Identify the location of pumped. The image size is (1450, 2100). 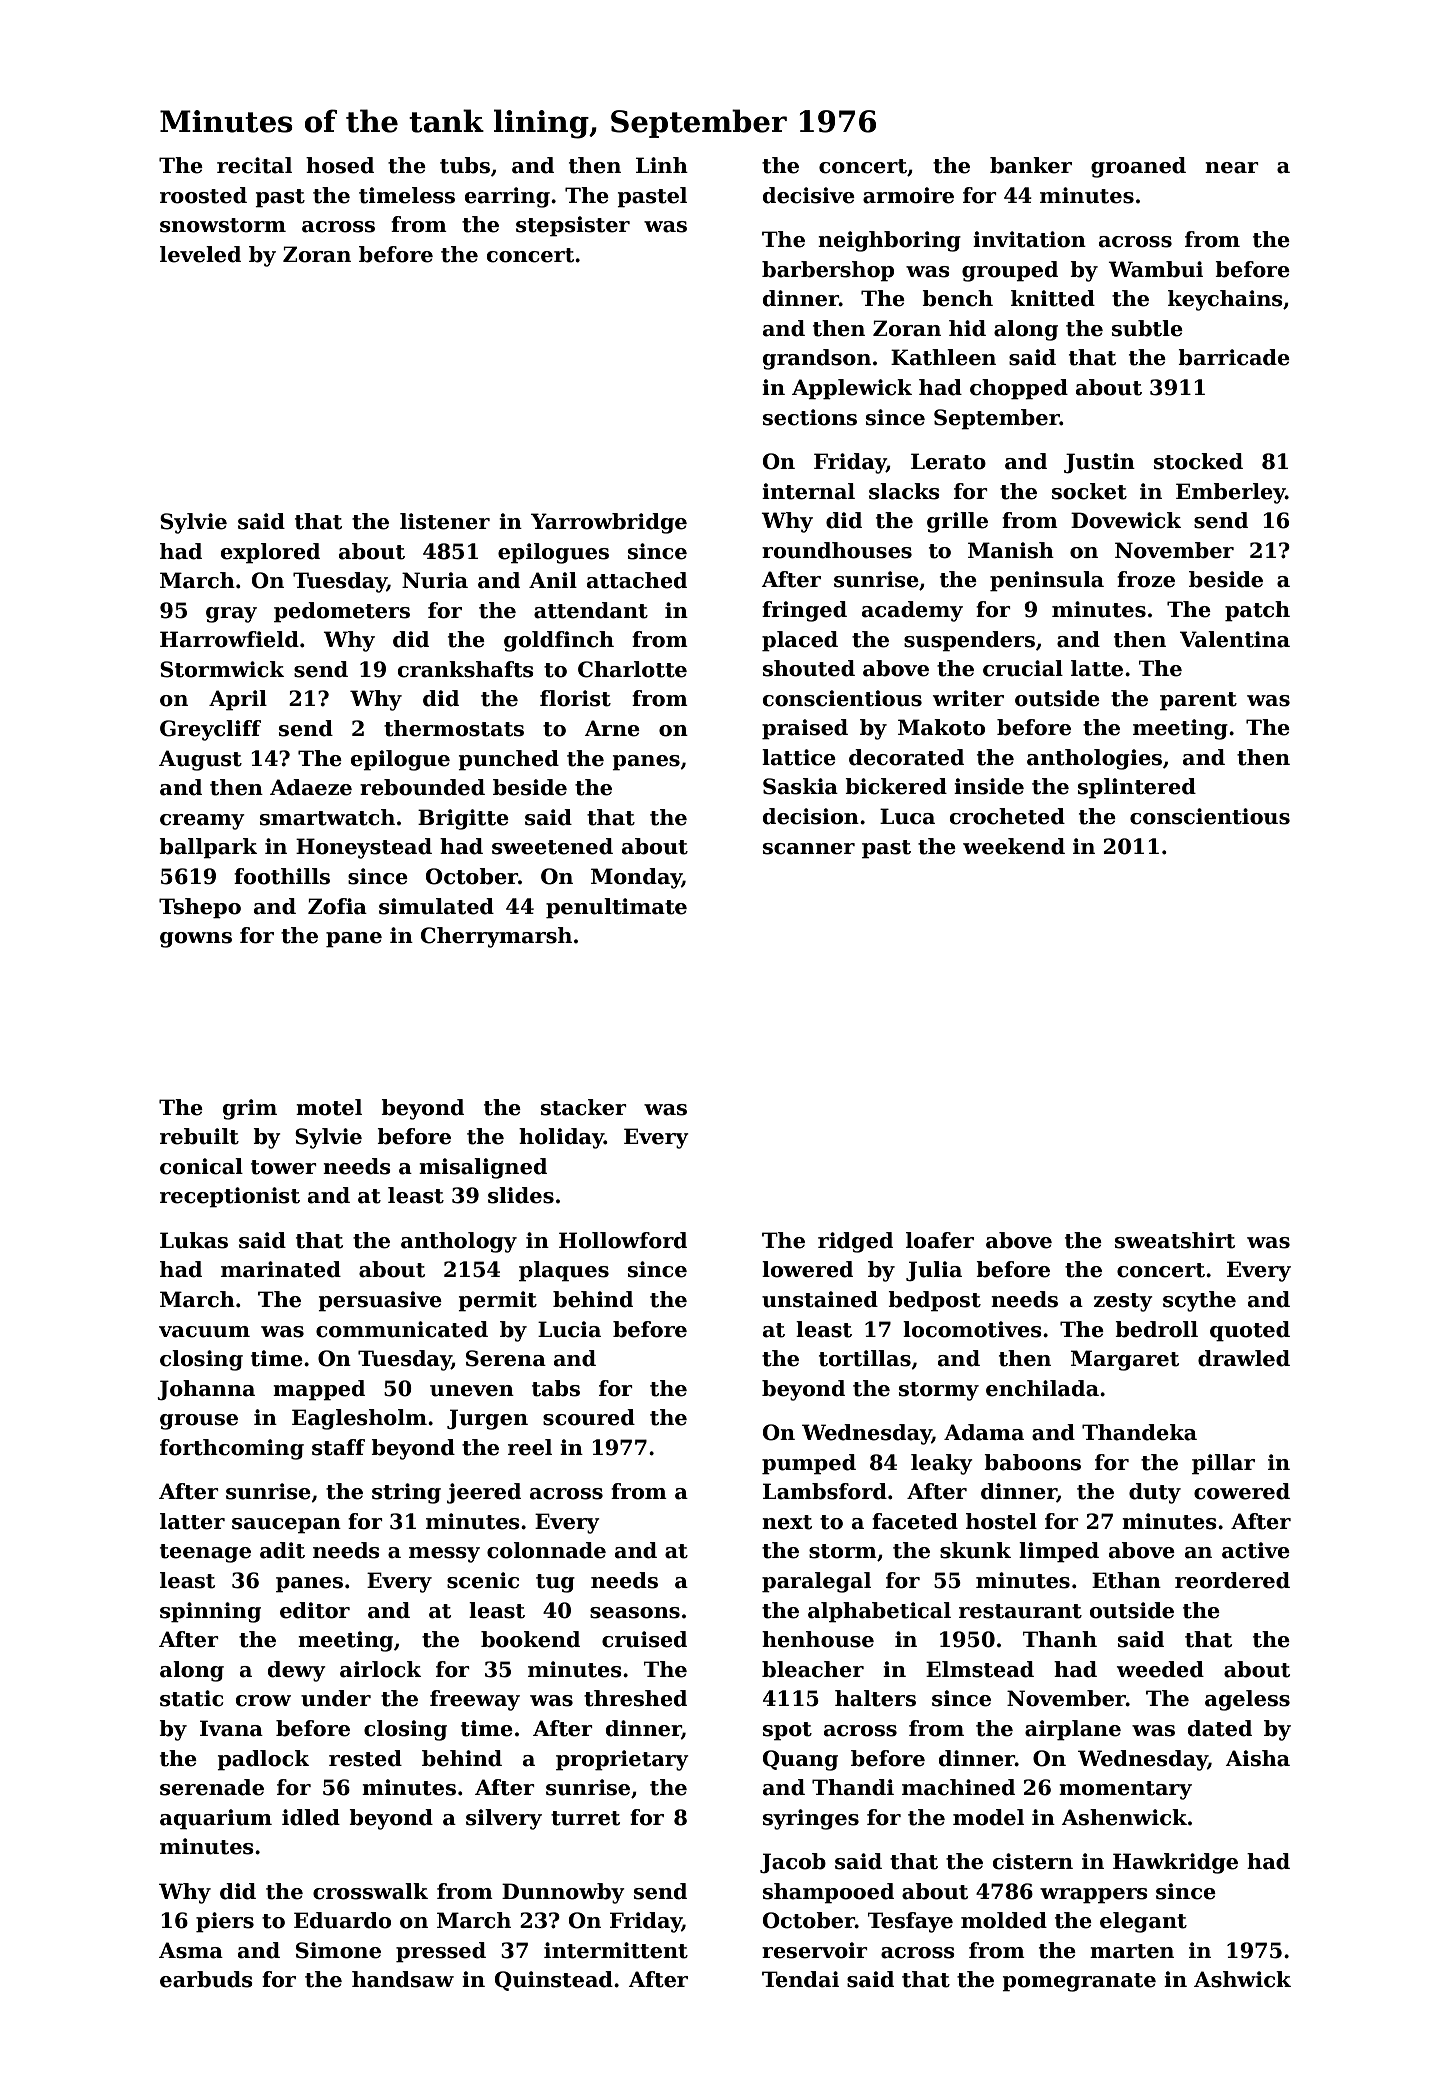
(809, 1464).
